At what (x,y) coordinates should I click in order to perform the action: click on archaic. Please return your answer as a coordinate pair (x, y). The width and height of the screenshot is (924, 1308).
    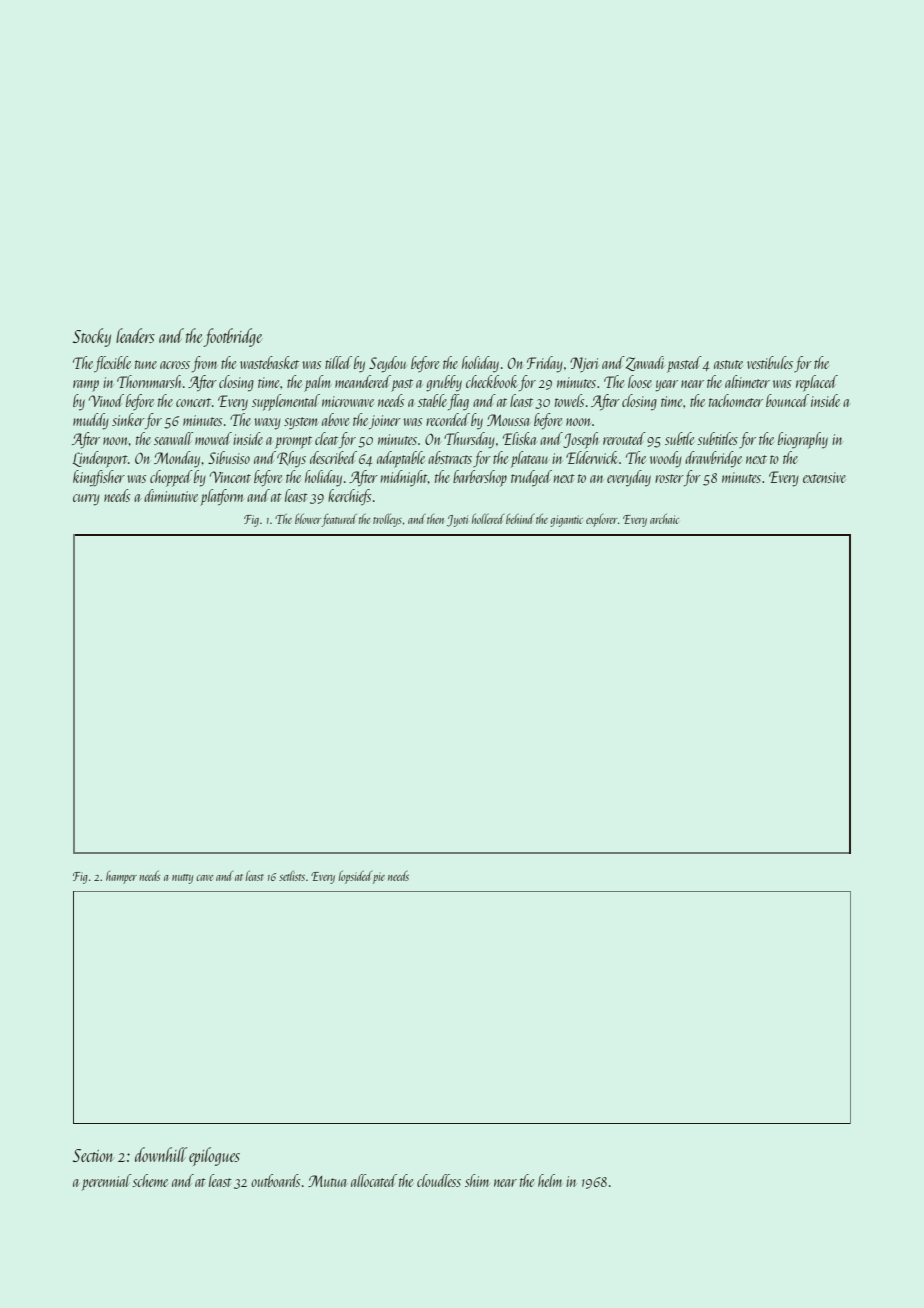
    Looking at the image, I should click on (664, 519).
